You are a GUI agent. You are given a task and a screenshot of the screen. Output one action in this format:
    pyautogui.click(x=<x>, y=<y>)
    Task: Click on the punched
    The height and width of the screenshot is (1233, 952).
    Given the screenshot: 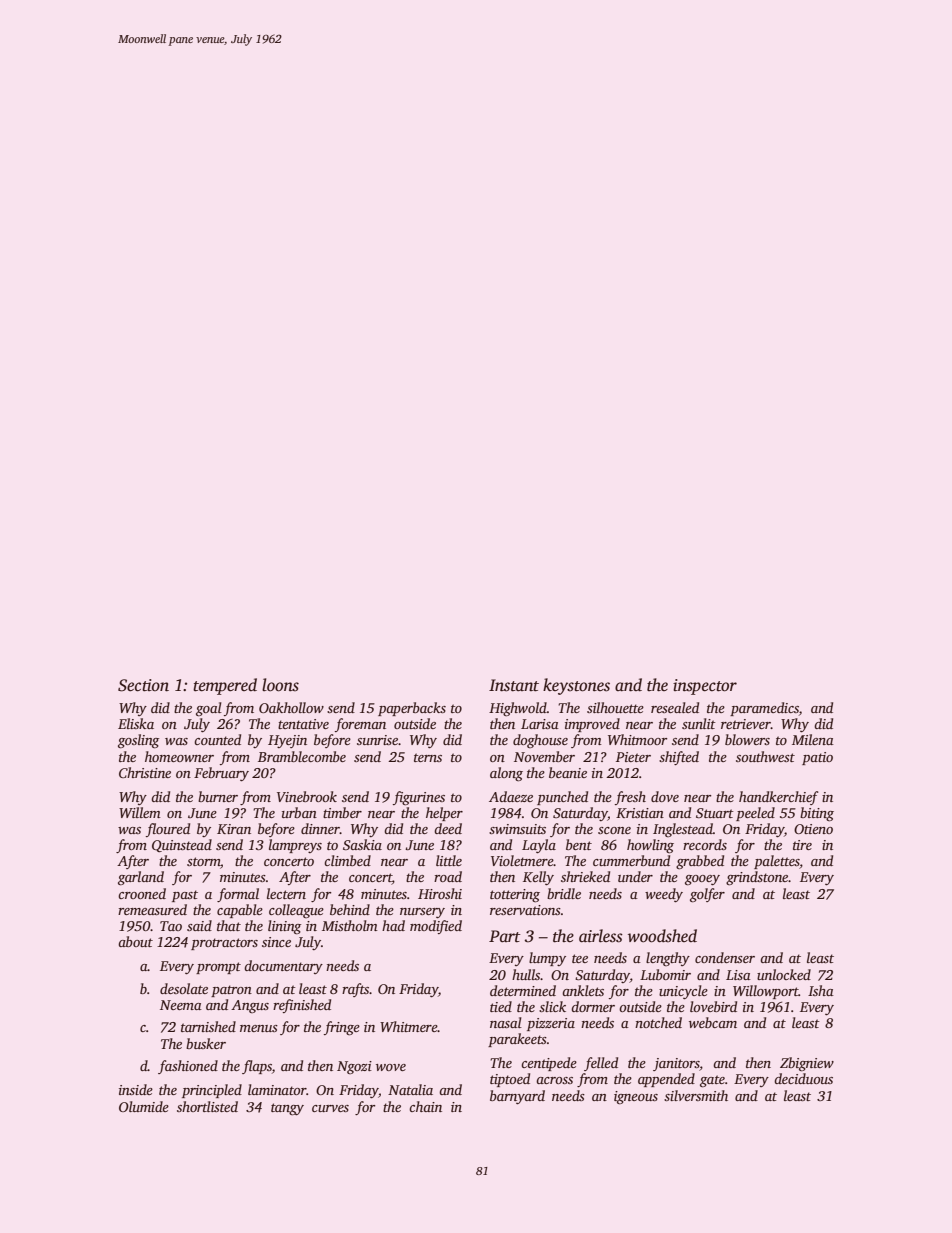 What is the action you would take?
    pyautogui.click(x=562, y=798)
